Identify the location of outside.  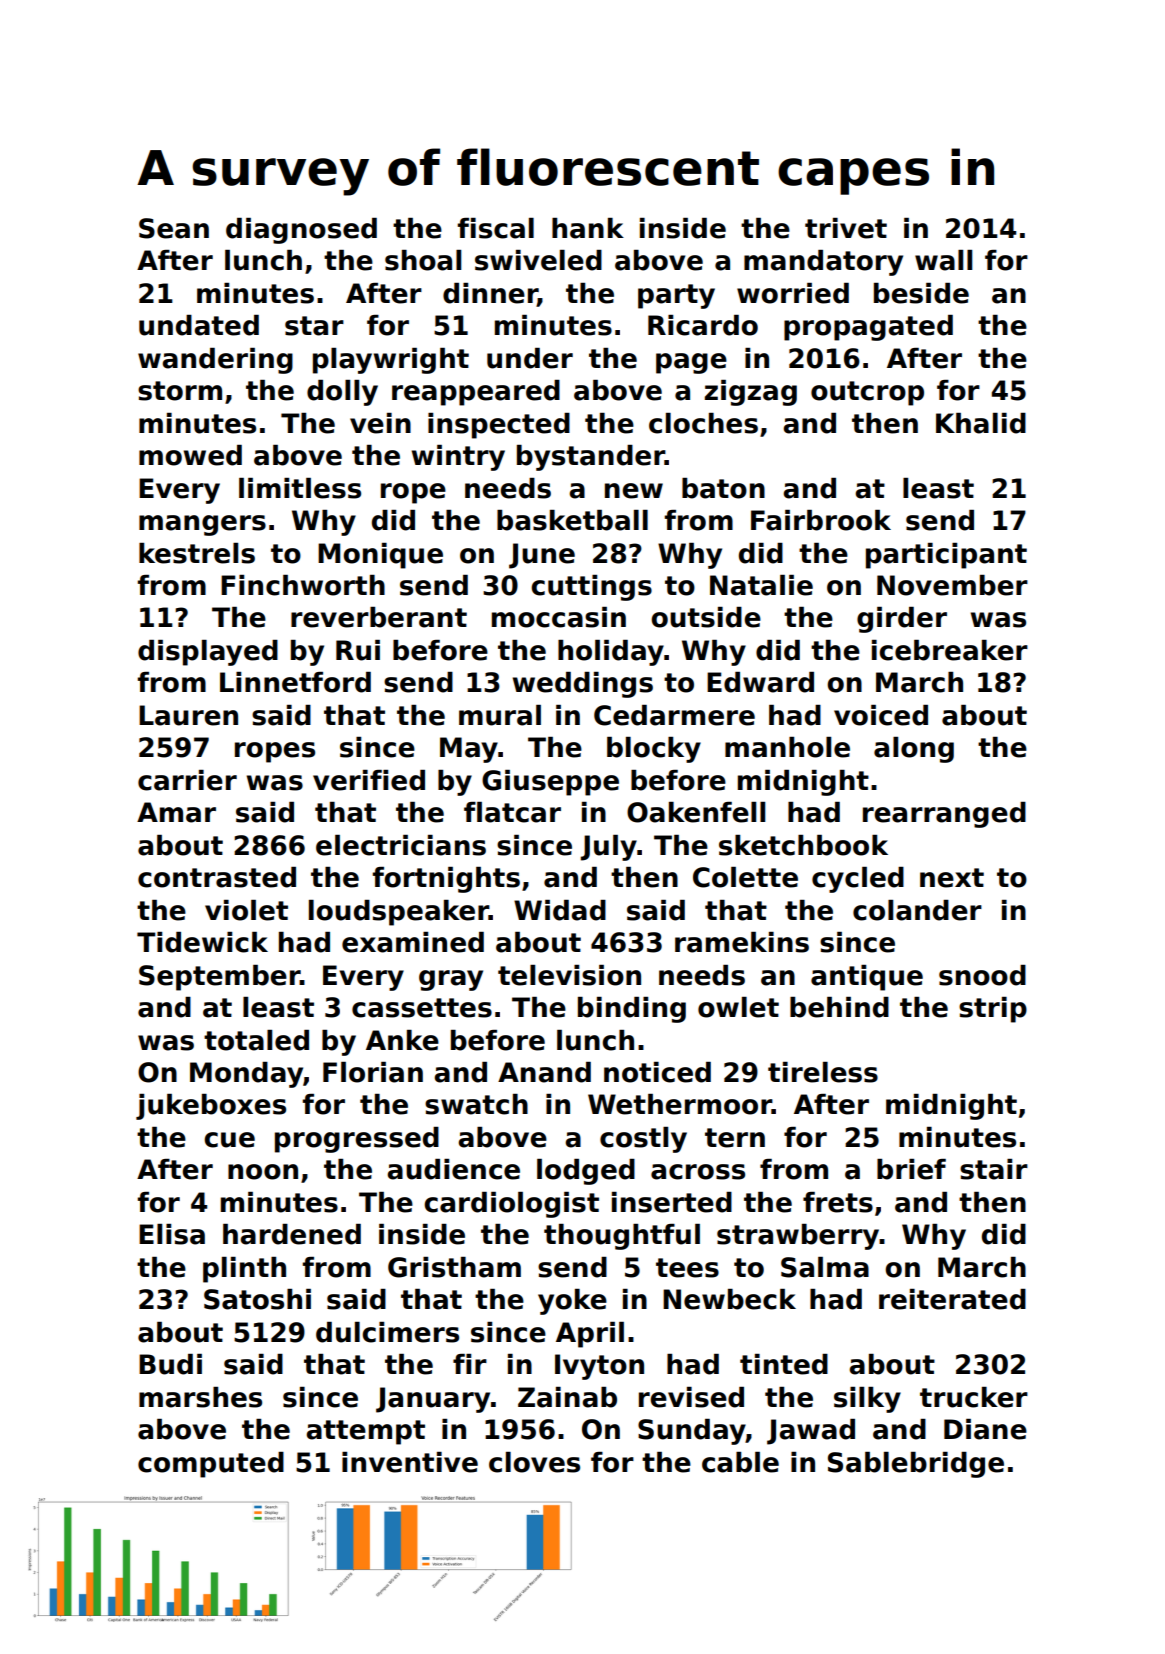
(706, 617).
